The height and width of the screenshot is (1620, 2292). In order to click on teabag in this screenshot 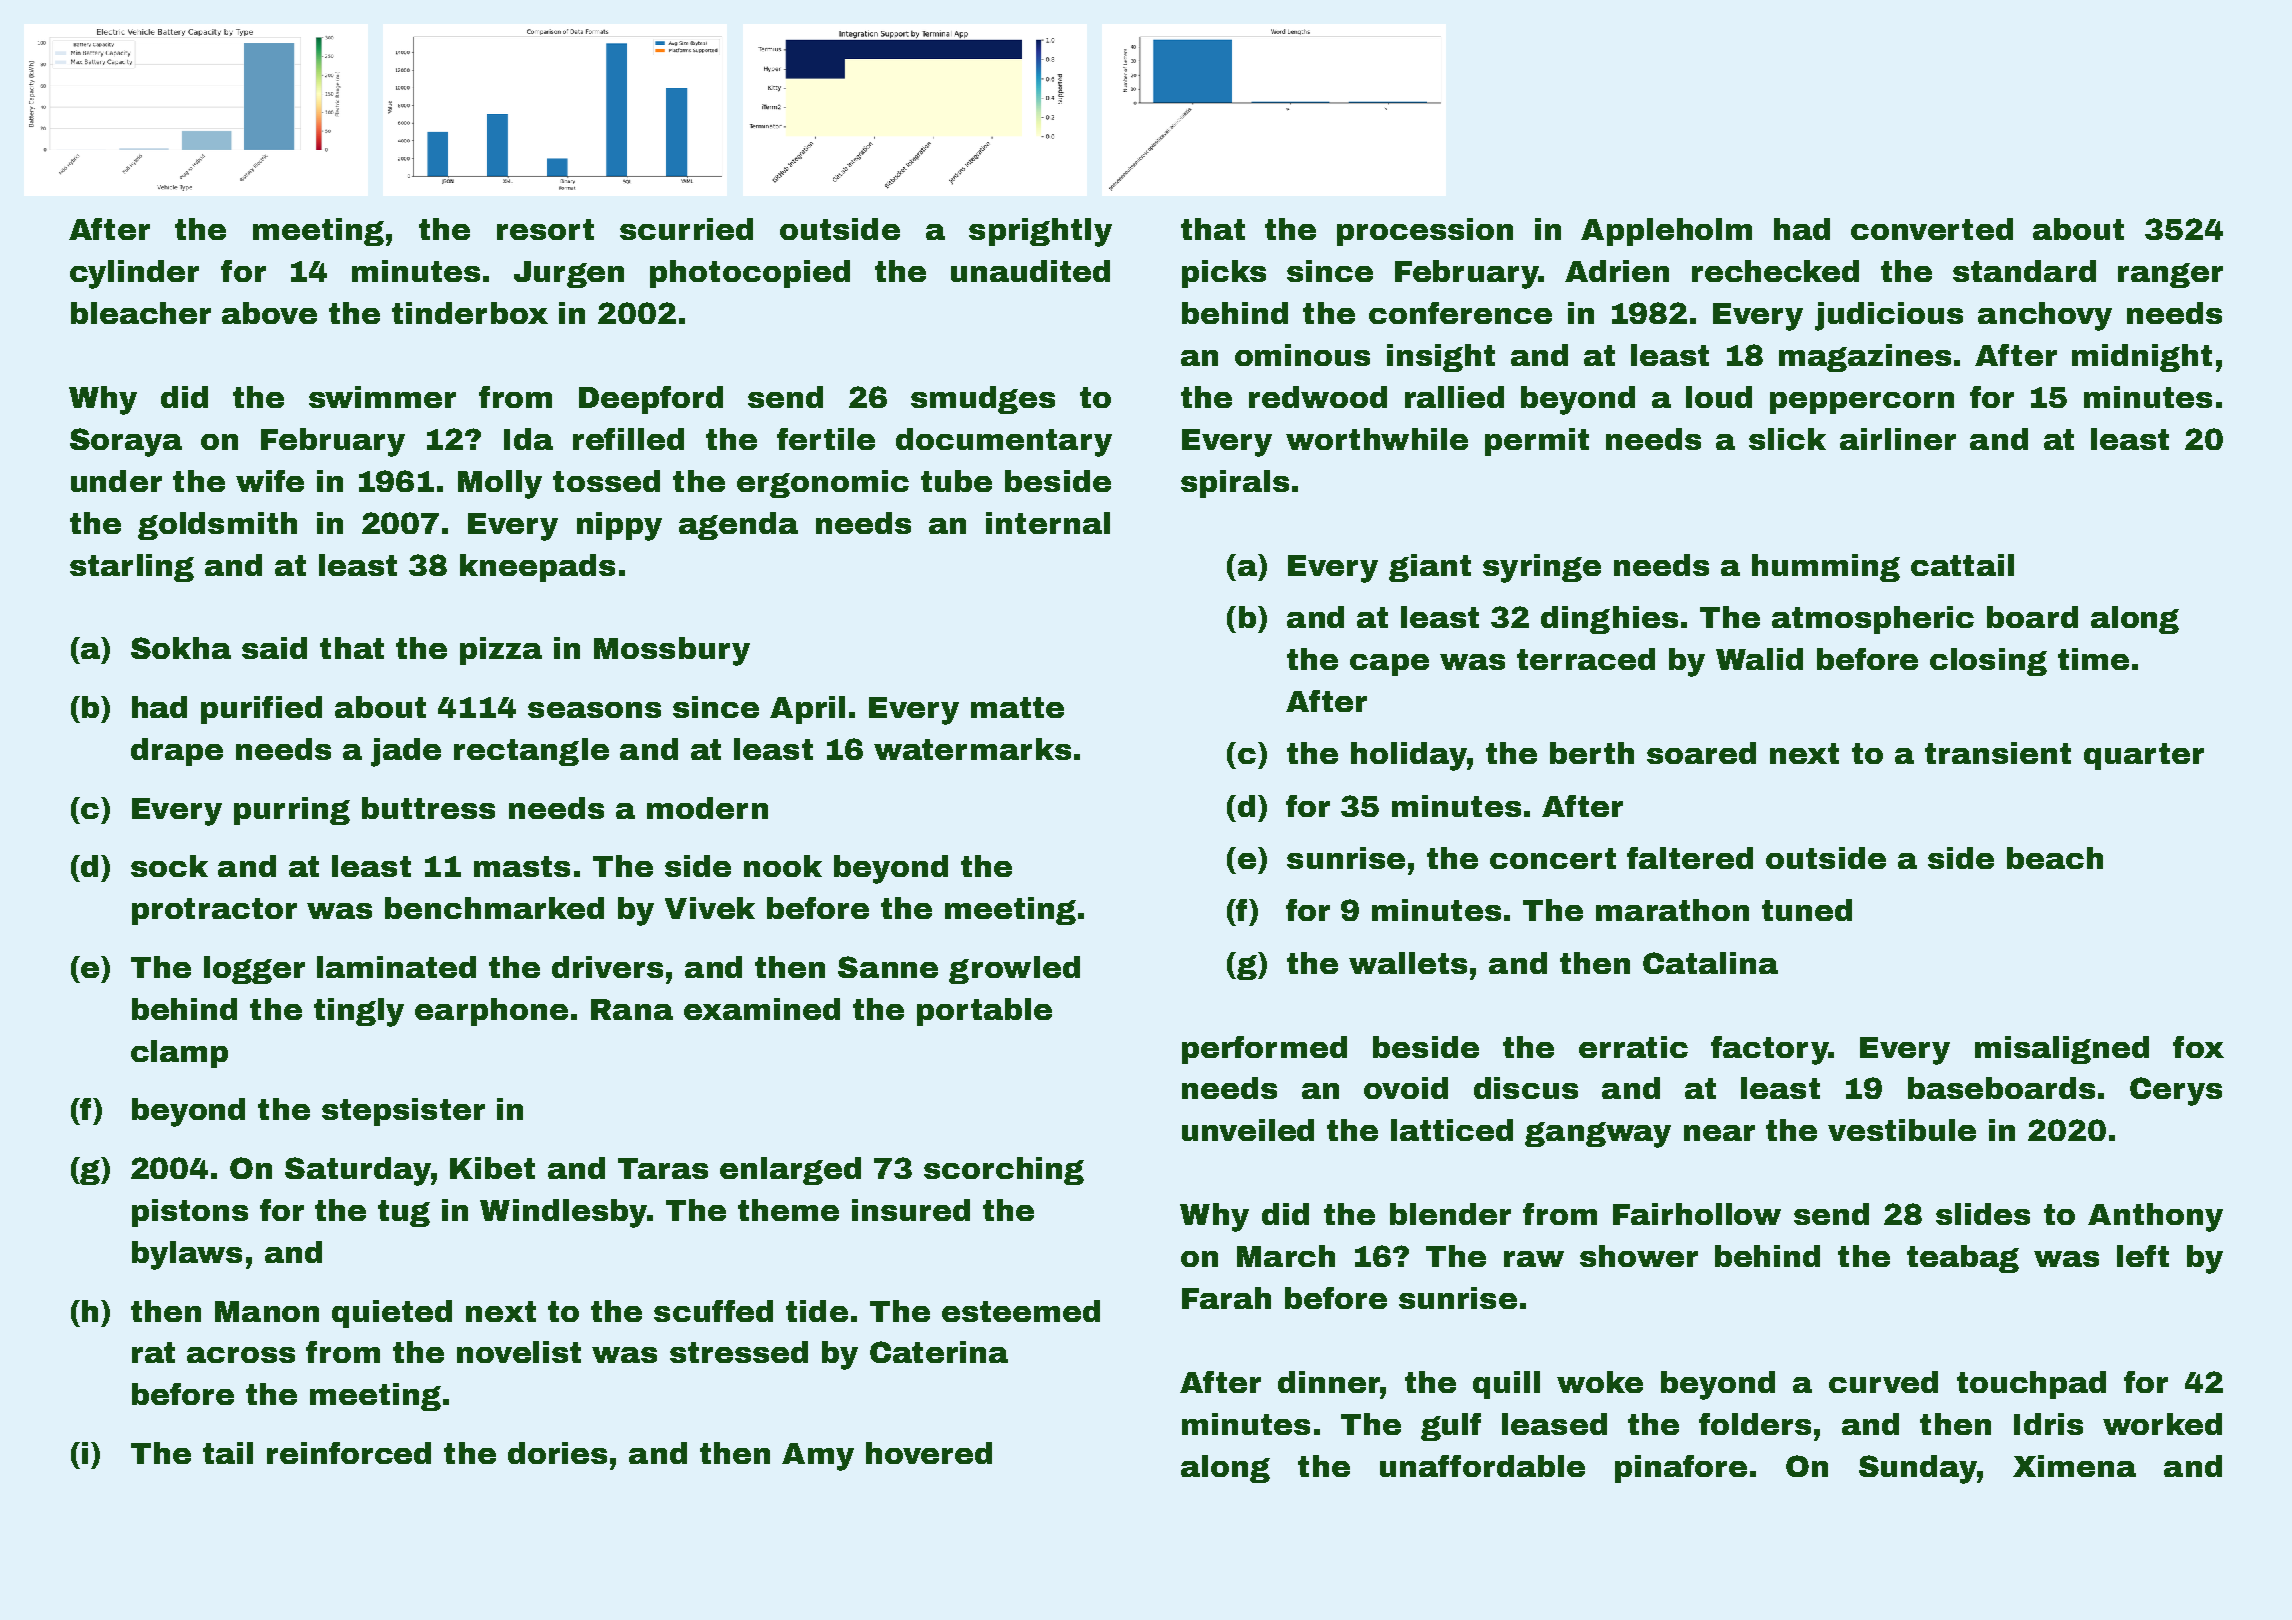, I will do `click(1963, 1259)`.
